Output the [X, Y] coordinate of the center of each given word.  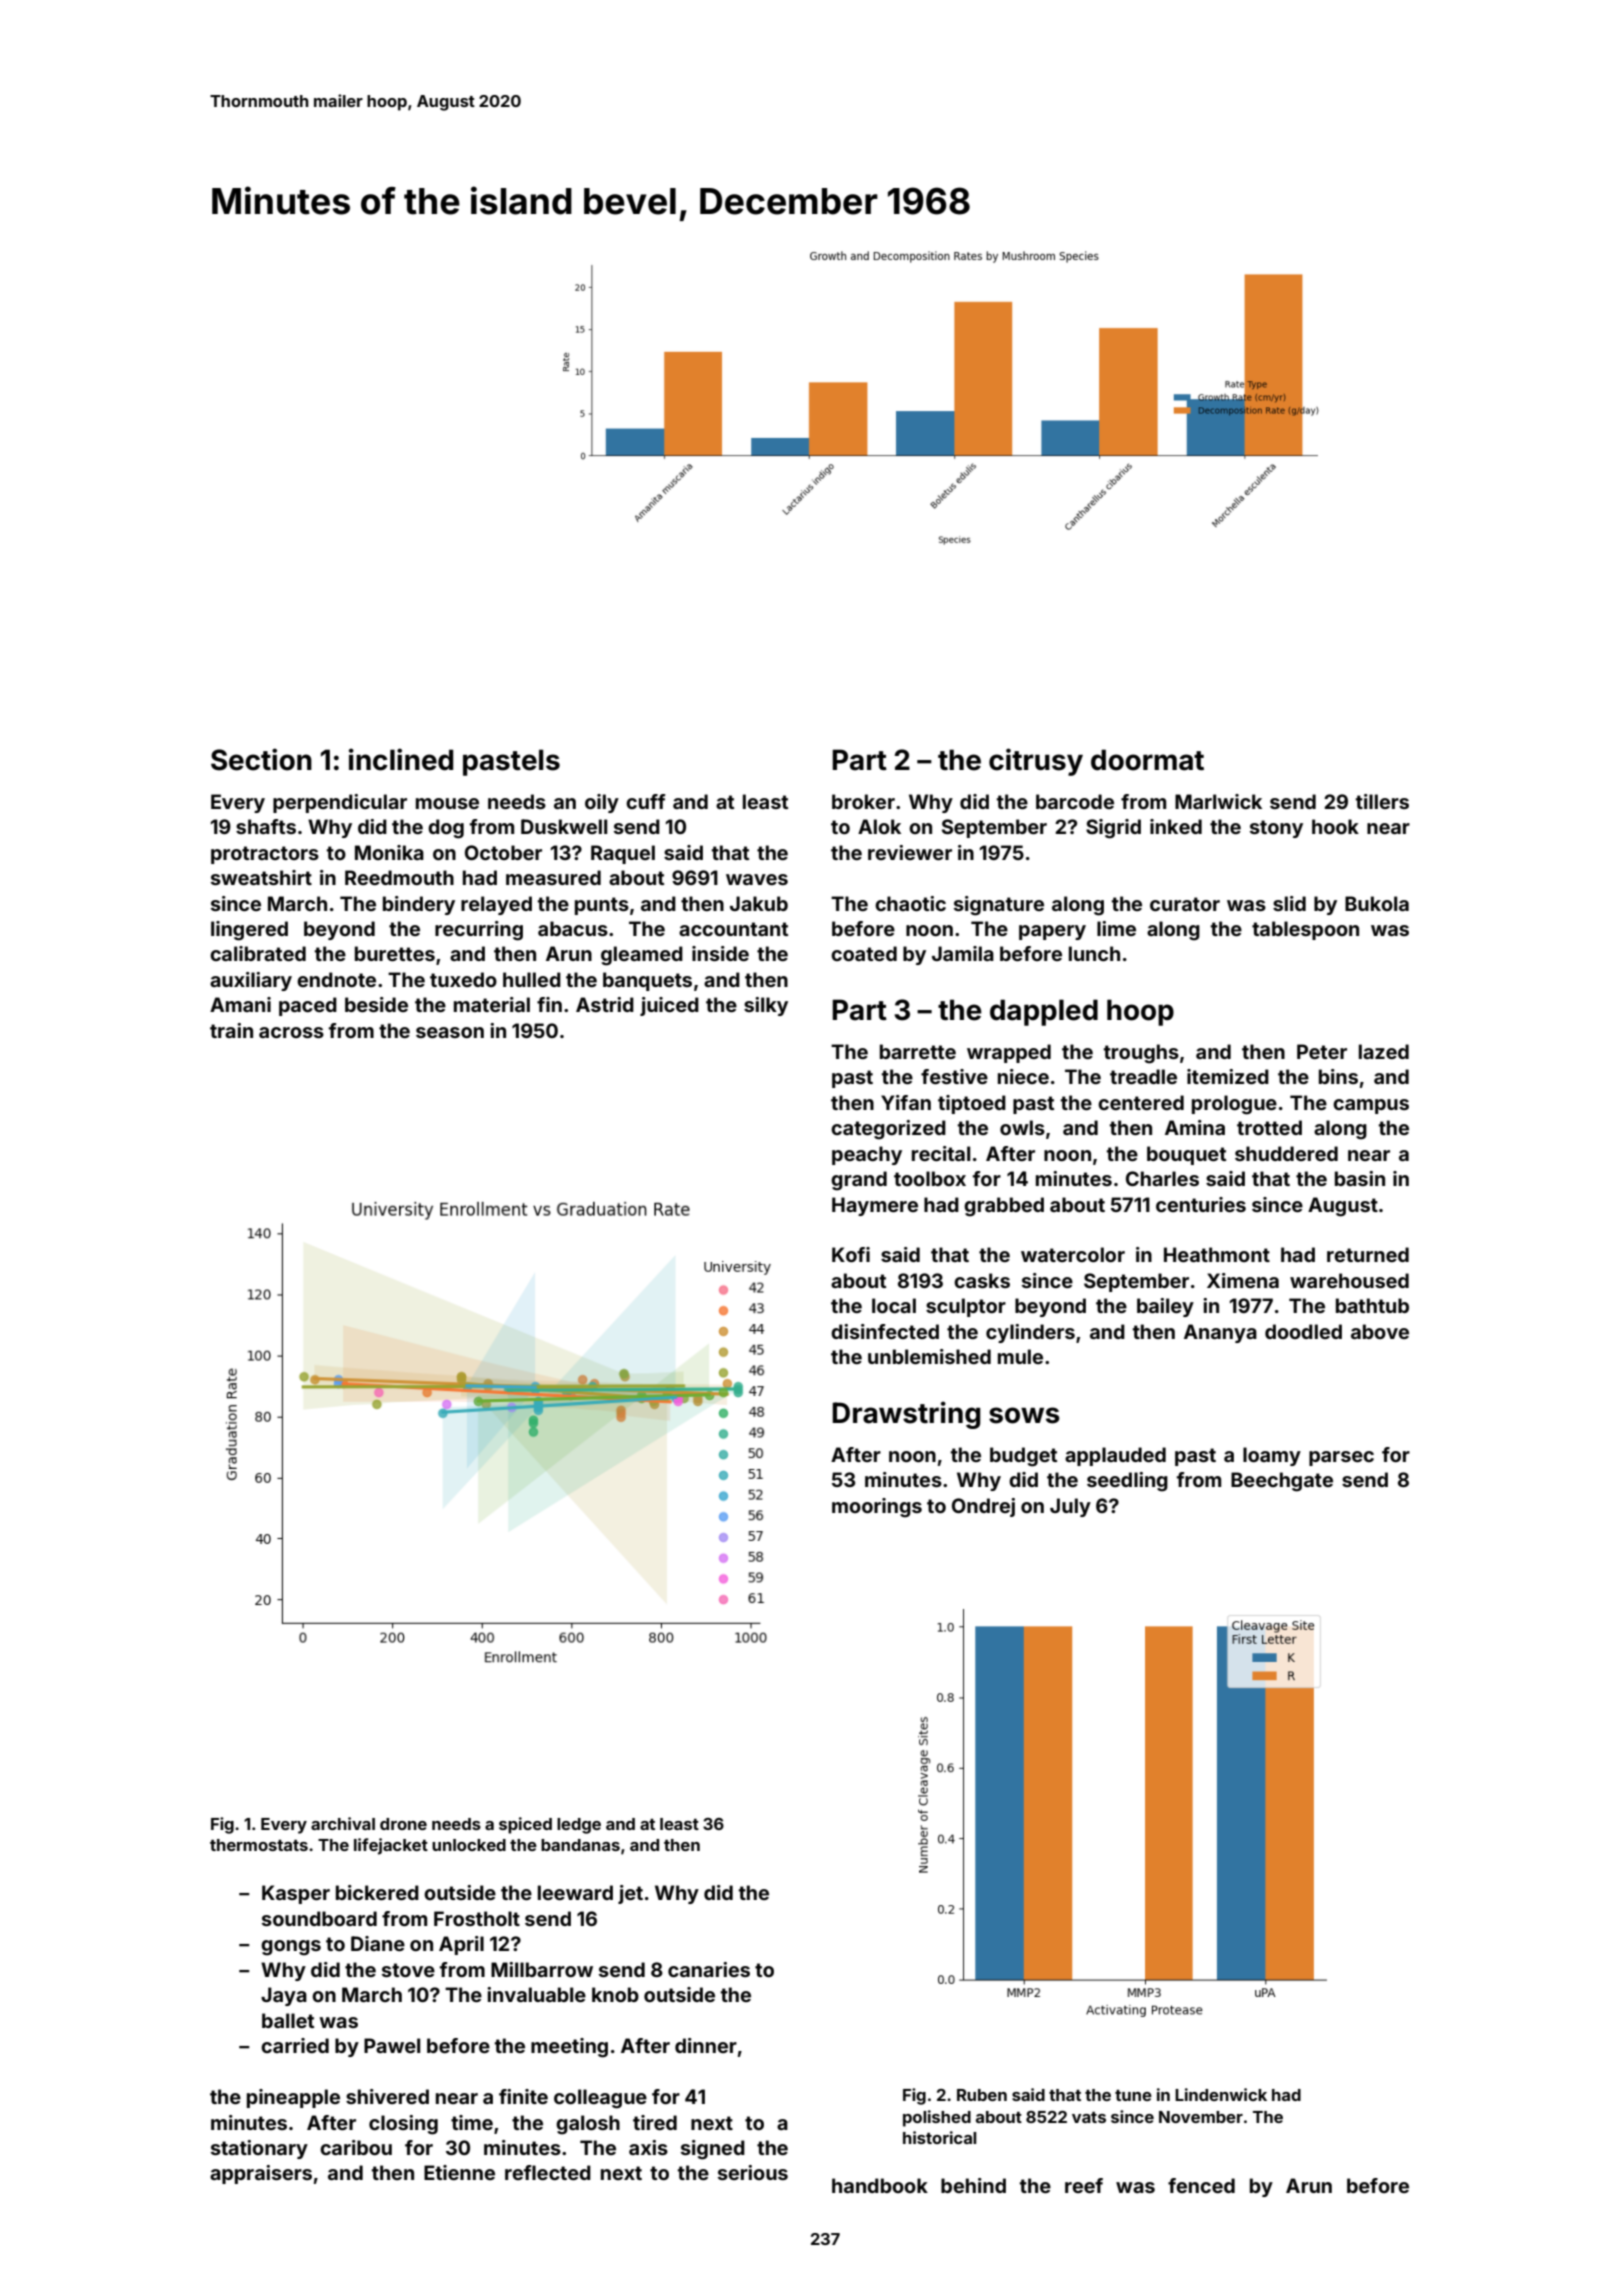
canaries [709, 1969]
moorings [877, 1508]
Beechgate [1282, 1482]
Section [261, 759]
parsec [1341, 1458]
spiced [525, 1825]
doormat [1147, 760]
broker [863, 801]
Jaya [284, 1996]
